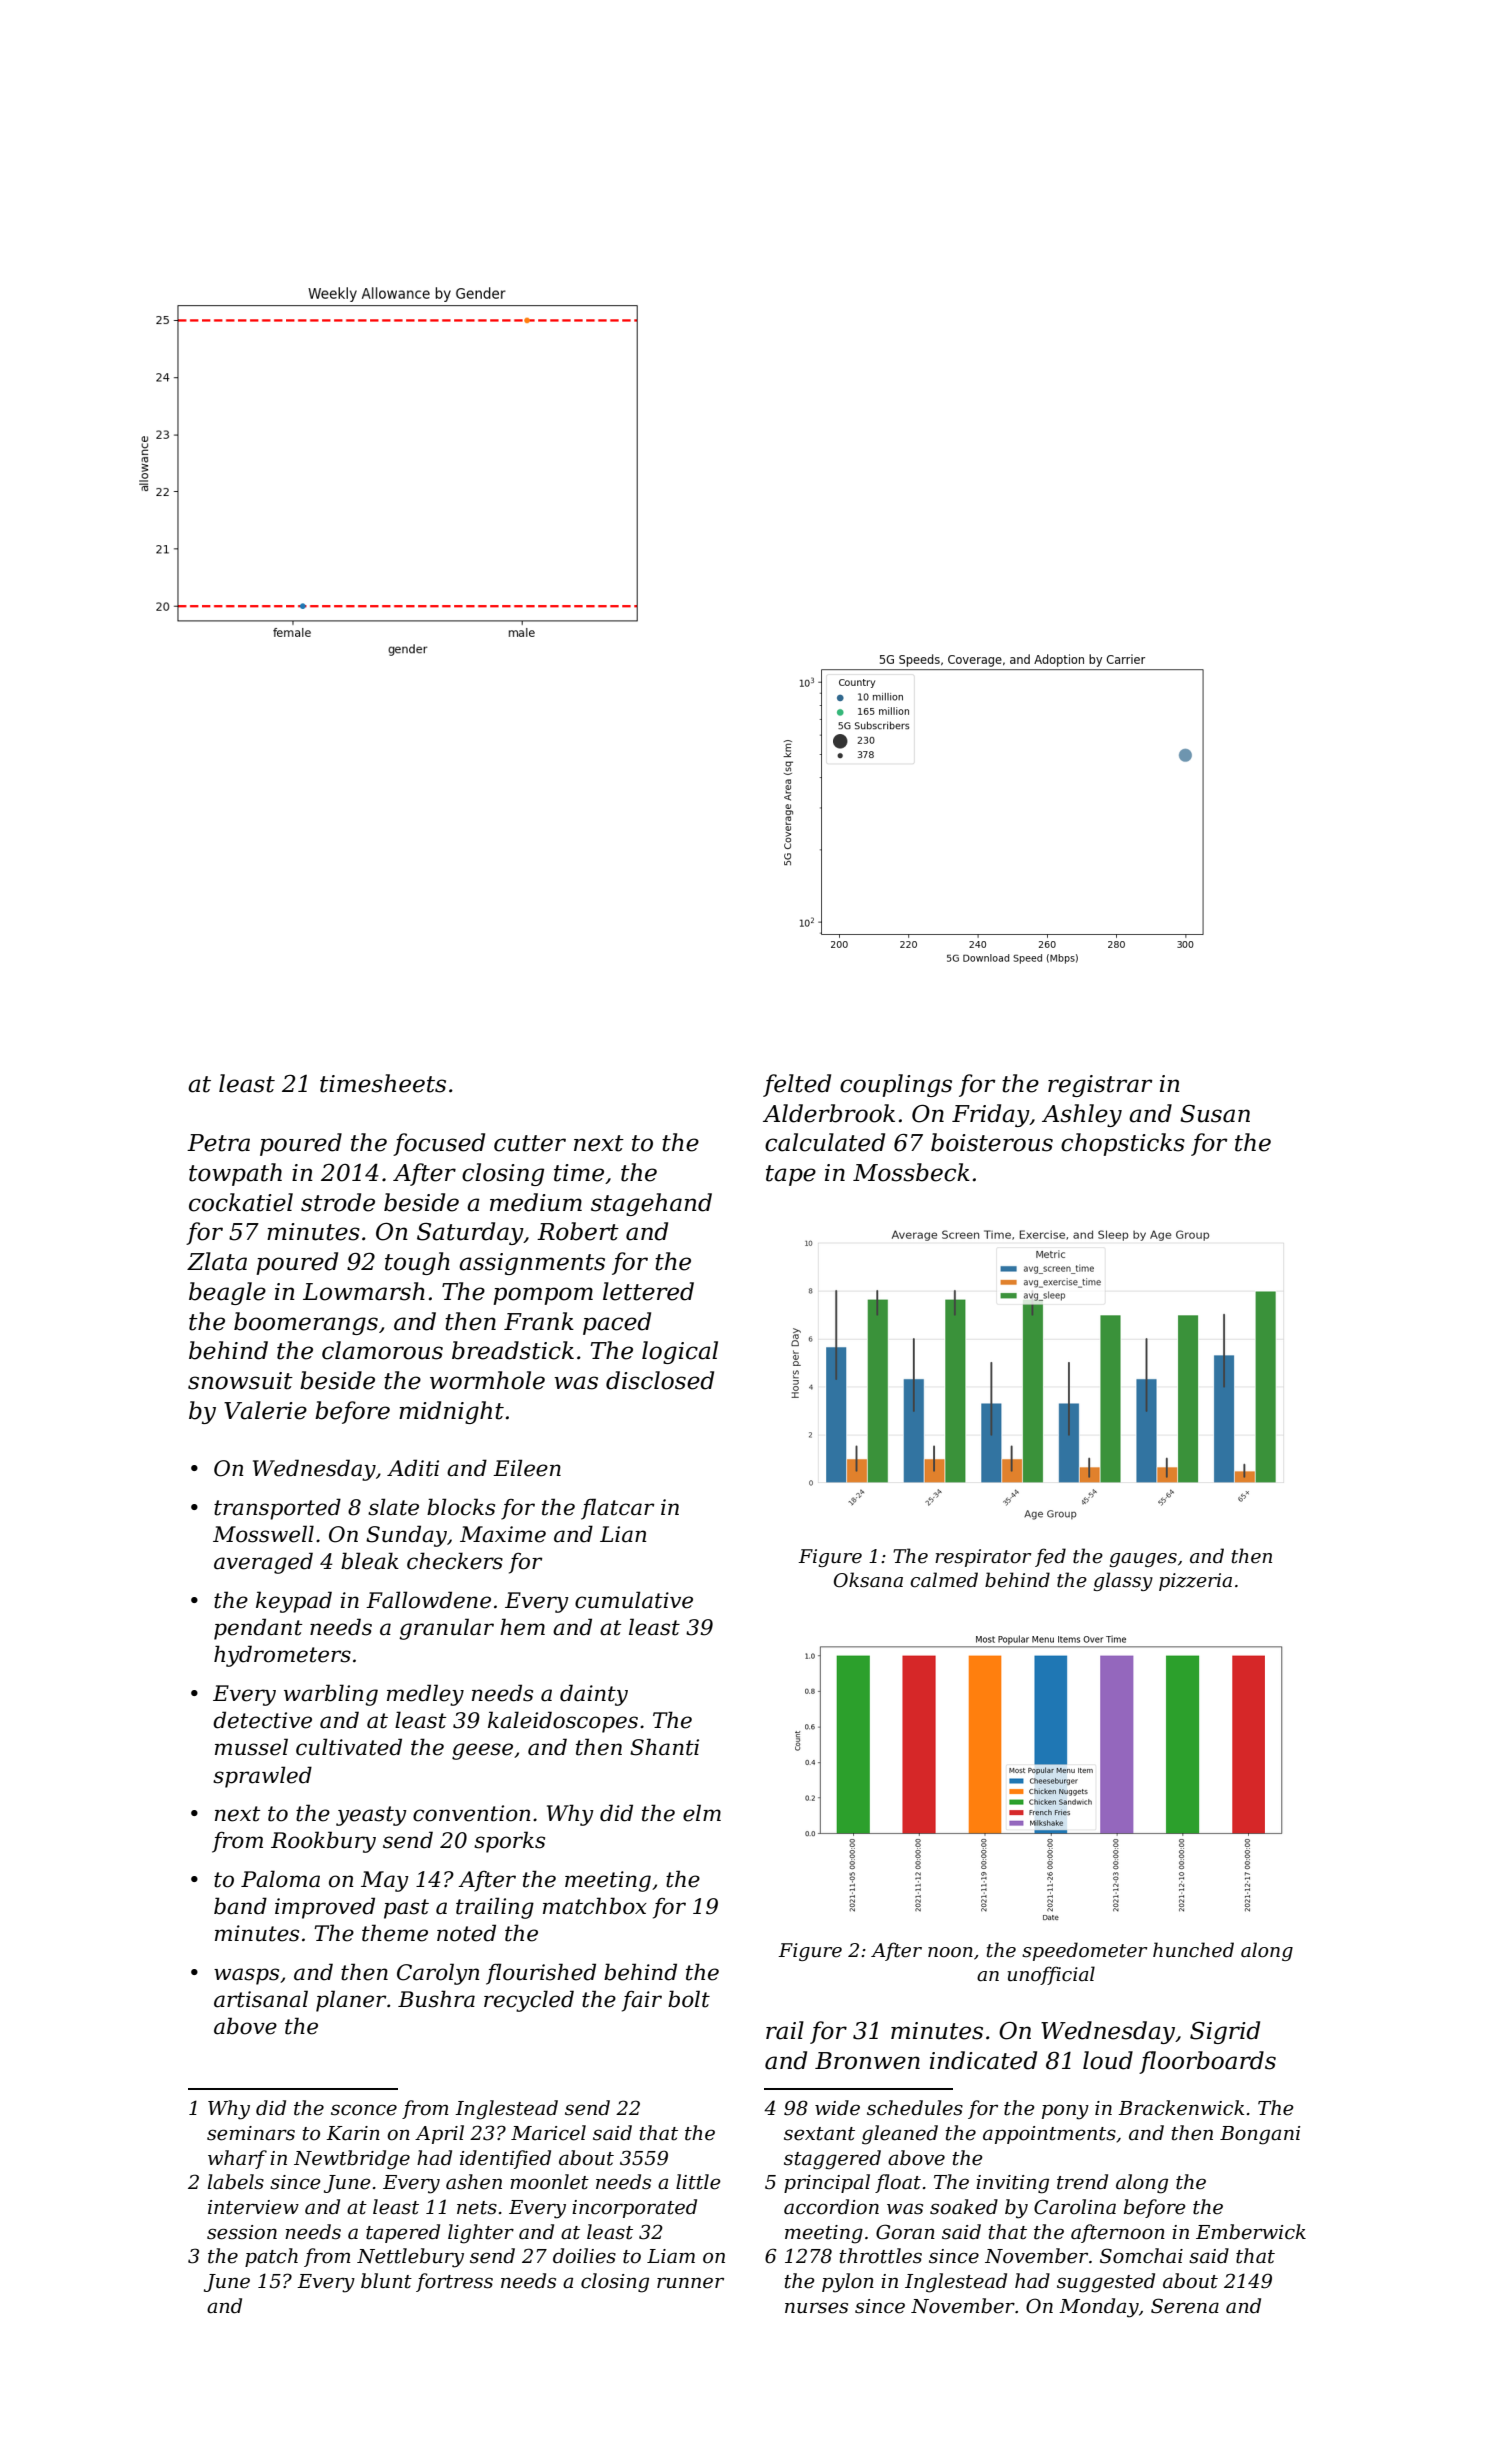 Image resolution: width=1496 pixels, height=2464 pixels. What do you see at coordinates (417, 1263) in the page?
I see `tough` at bounding box center [417, 1263].
